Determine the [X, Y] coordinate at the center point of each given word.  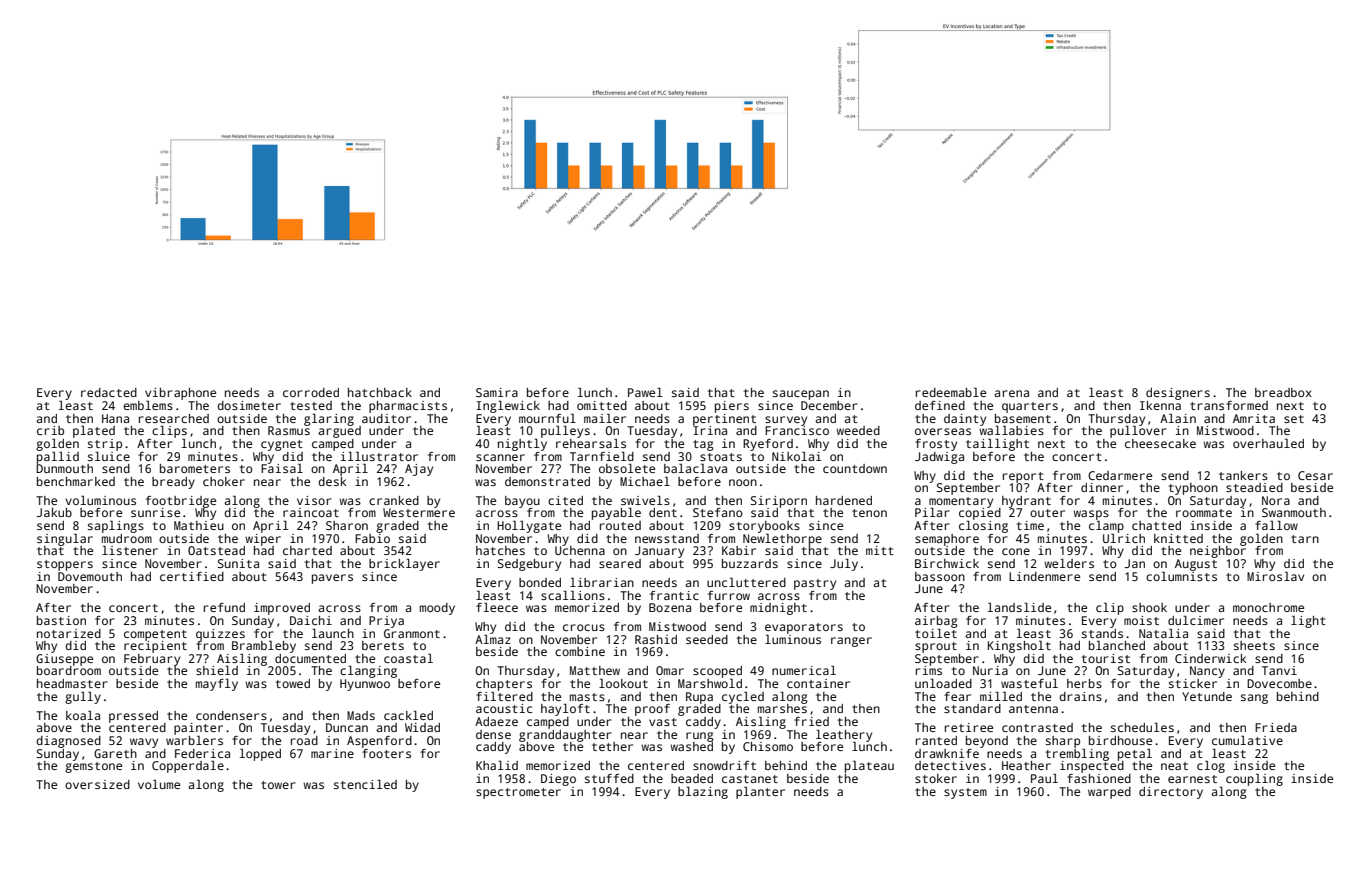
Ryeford [768, 445]
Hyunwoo [365, 685]
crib [50, 430]
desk [332, 481]
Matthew [595, 670]
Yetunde [1207, 696]
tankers [1243, 475]
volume [159, 784]
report [1023, 477]
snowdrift [724, 765]
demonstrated [547, 481]
